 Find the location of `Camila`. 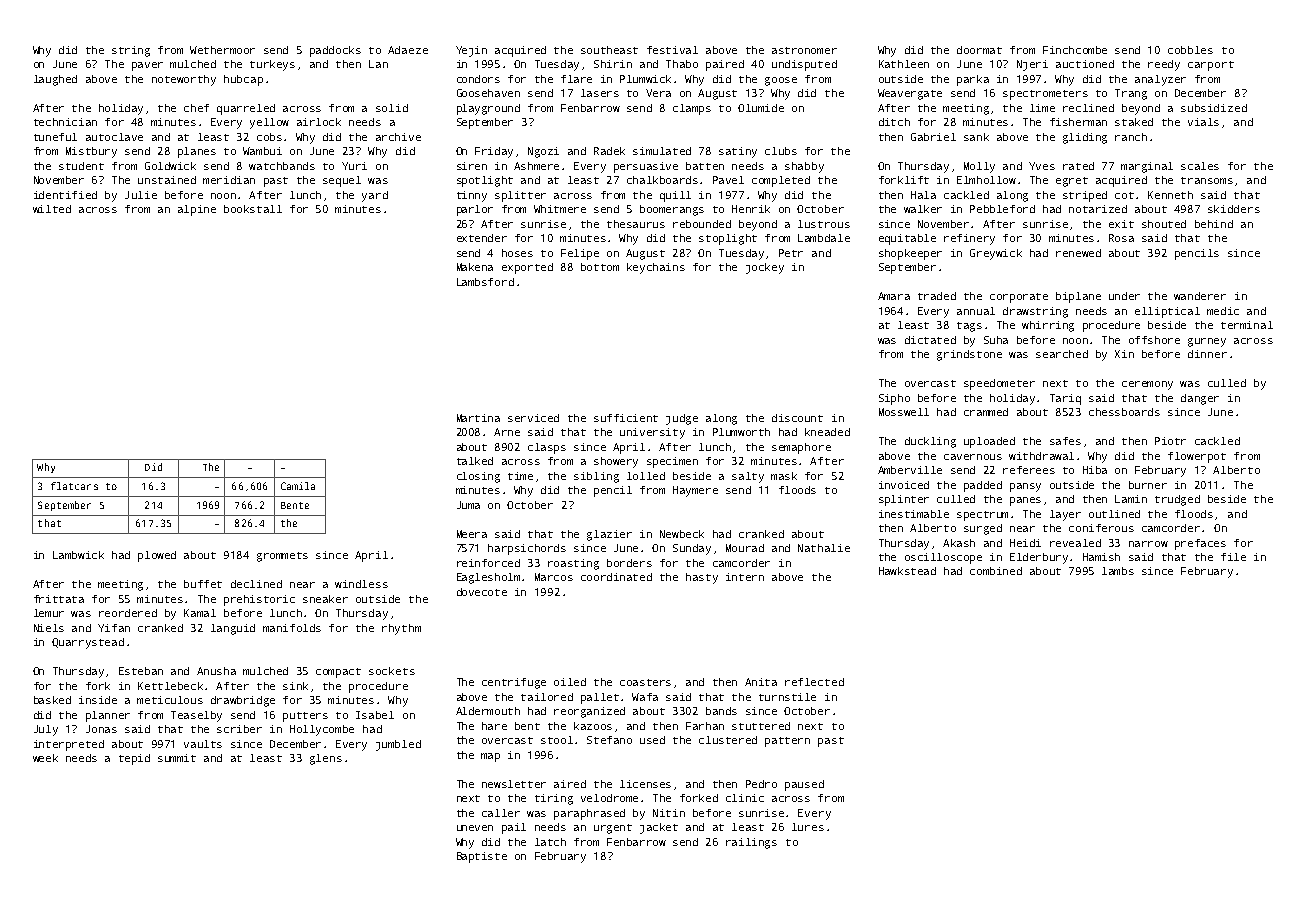

Camila is located at coordinates (298, 486).
